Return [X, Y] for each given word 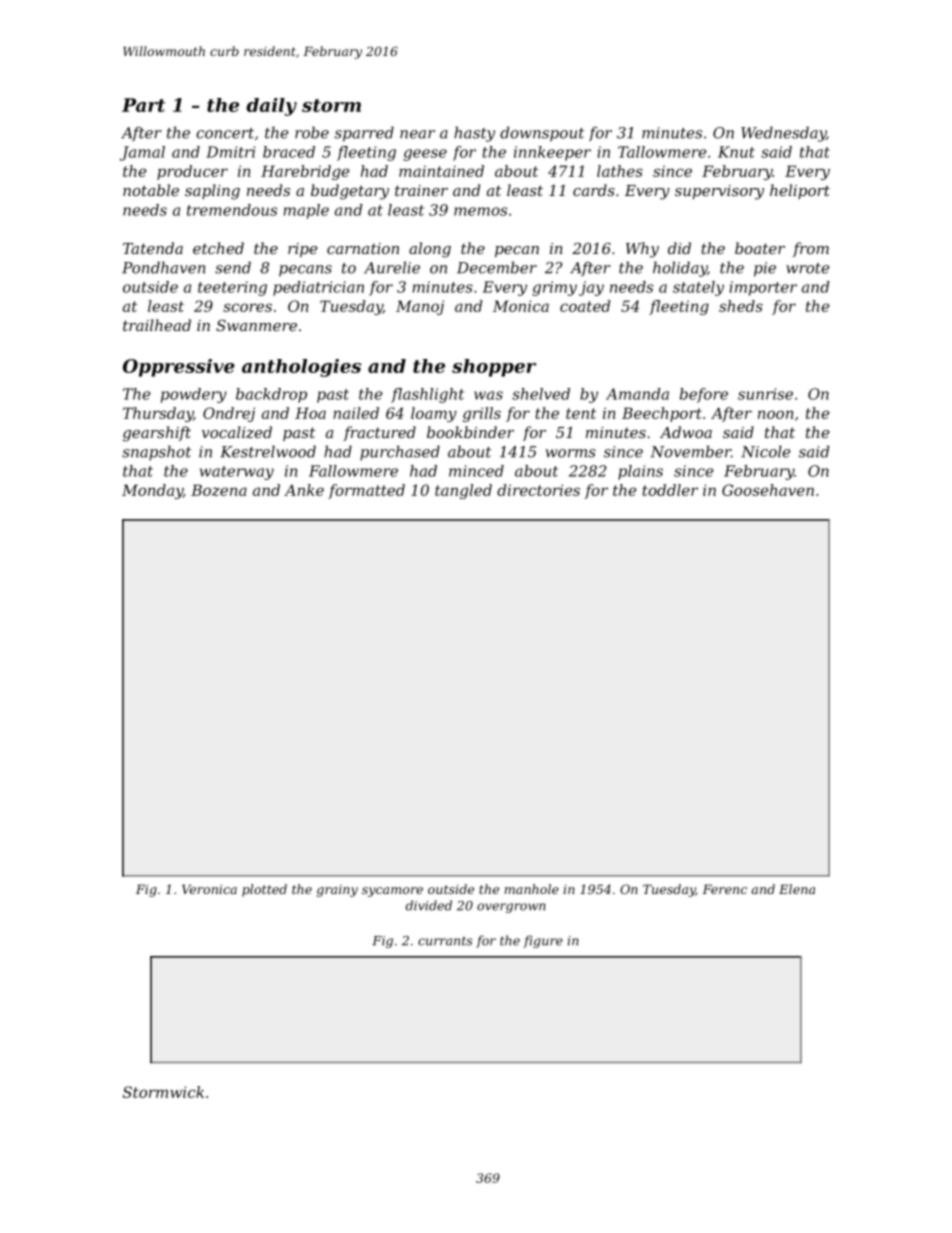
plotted [264, 890]
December [497, 267]
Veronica [209, 889]
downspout [542, 134]
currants [445, 941]
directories [538, 490]
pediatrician [318, 288]
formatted [366, 491]
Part [143, 105]
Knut [736, 152]
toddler [670, 490]
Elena [797, 889]
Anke [304, 490]
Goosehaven [768, 490]
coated [585, 306]
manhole [531, 889]
